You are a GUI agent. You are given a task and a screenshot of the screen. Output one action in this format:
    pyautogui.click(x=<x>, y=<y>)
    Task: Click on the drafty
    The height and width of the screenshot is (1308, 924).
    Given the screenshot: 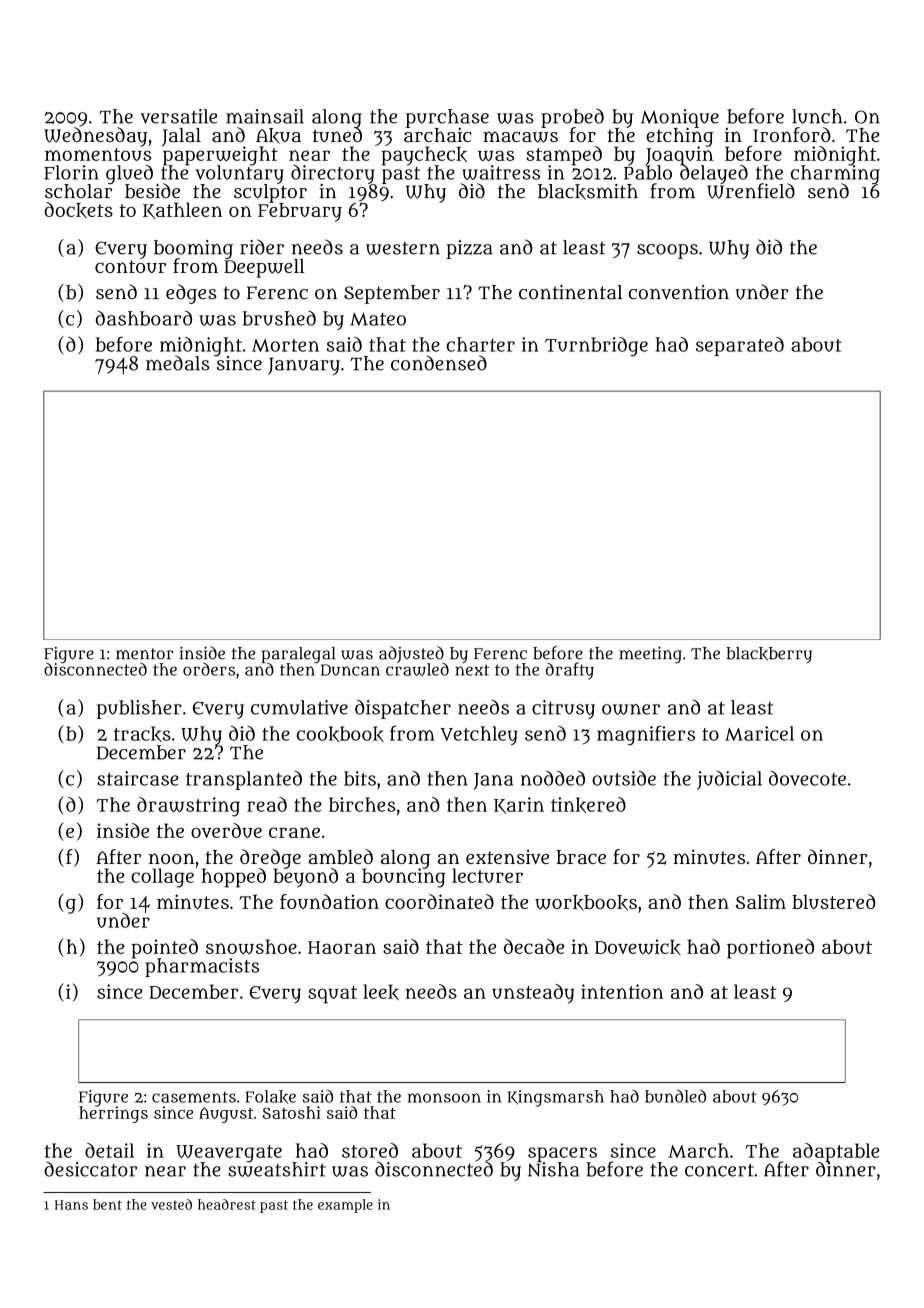 What is the action you would take?
    pyautogui.click(x=570, y=671)
